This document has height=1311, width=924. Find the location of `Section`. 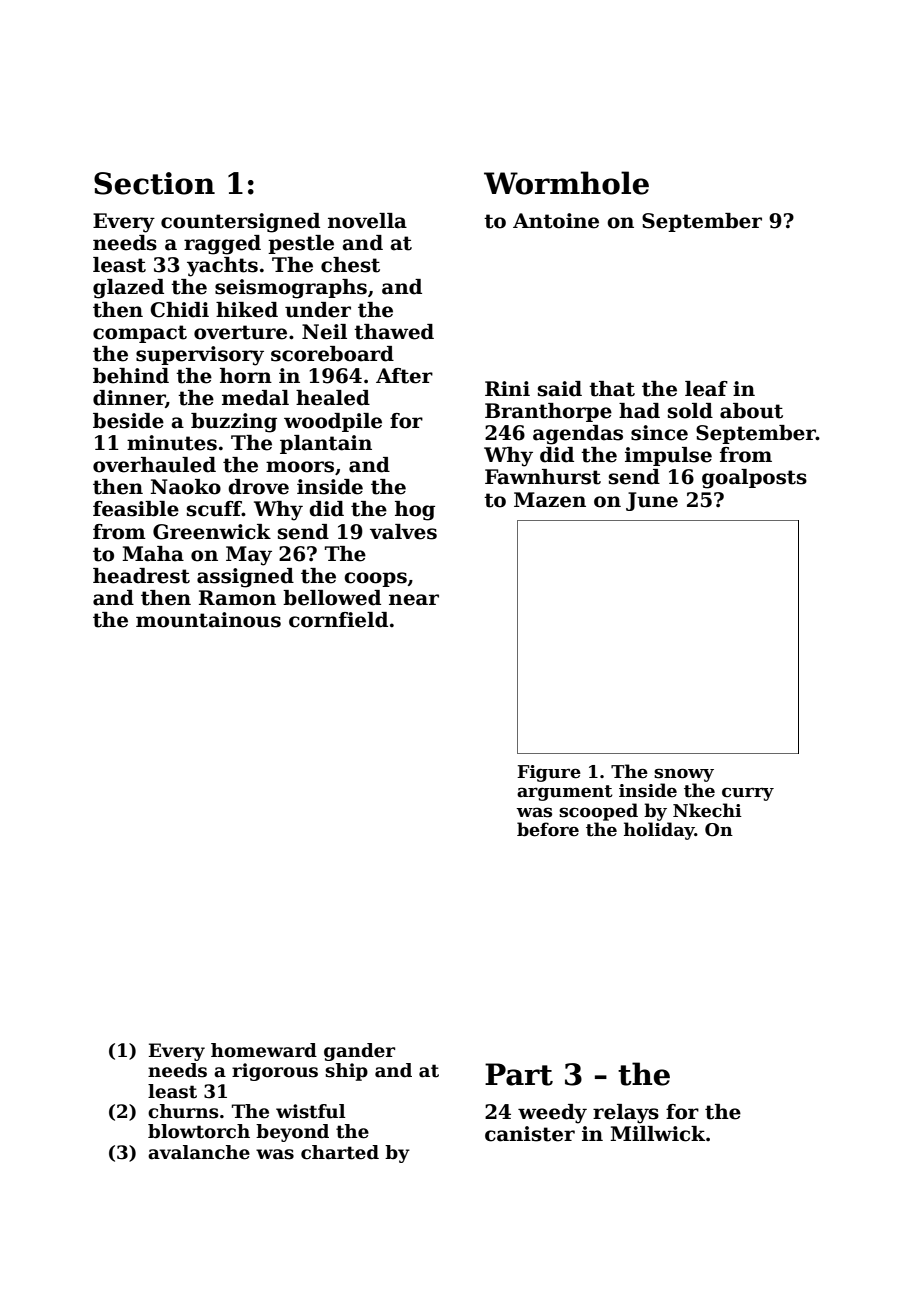

Section is located at coordinates (154, 183).
